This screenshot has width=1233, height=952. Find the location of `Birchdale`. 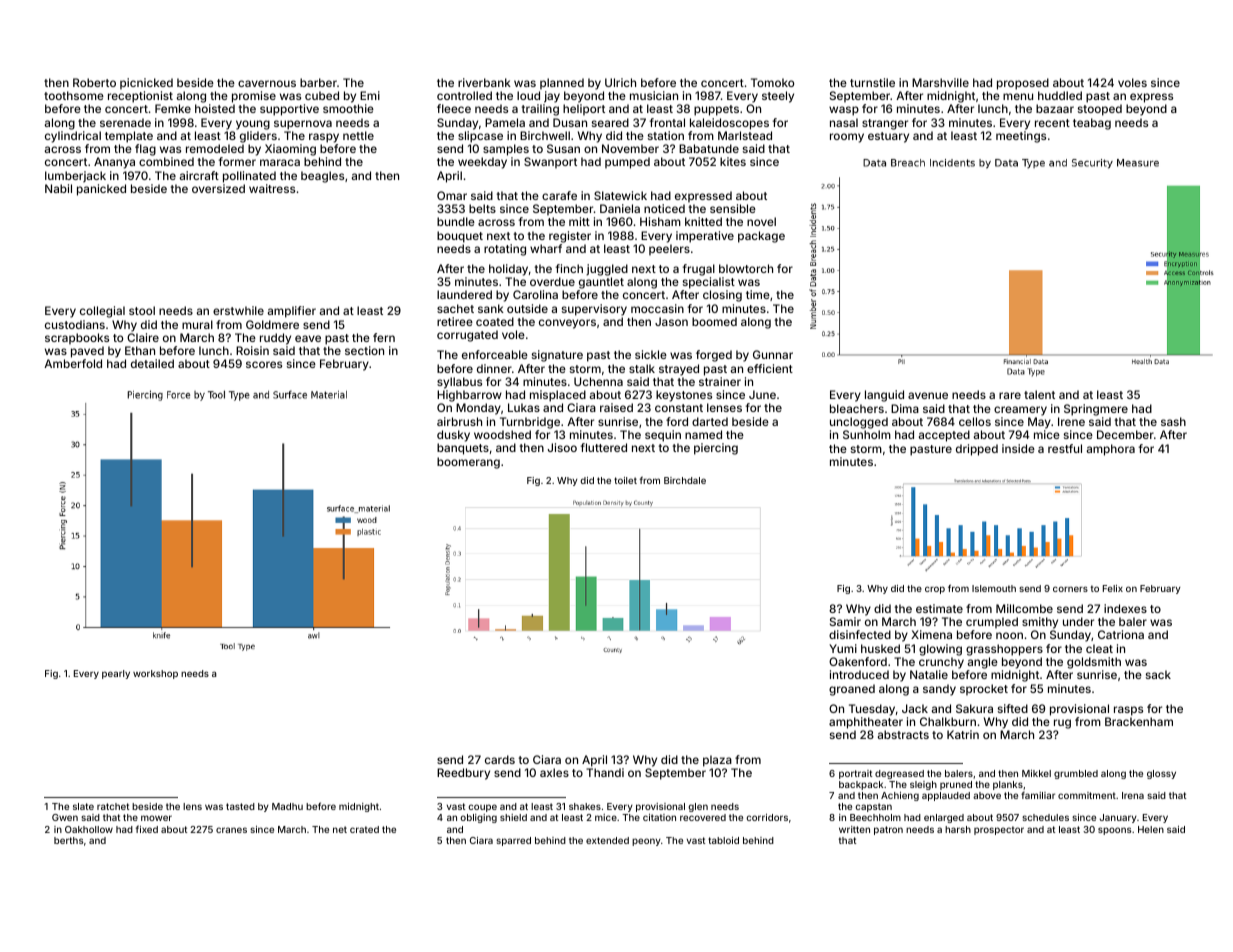

Birchdale is located at coordinates (685, 480).
